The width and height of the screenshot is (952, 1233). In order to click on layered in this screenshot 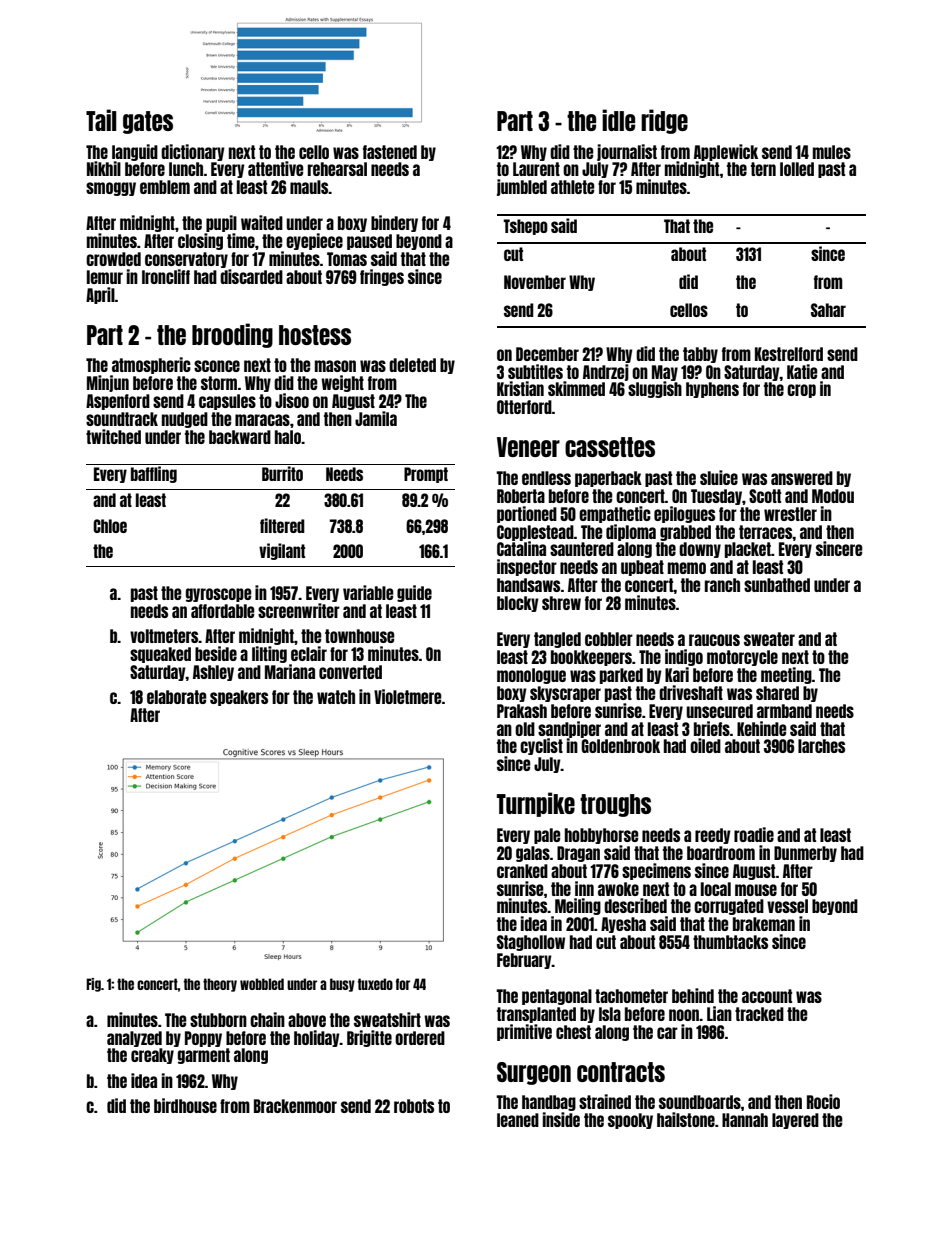, I will do `click(795, 1121)`.
